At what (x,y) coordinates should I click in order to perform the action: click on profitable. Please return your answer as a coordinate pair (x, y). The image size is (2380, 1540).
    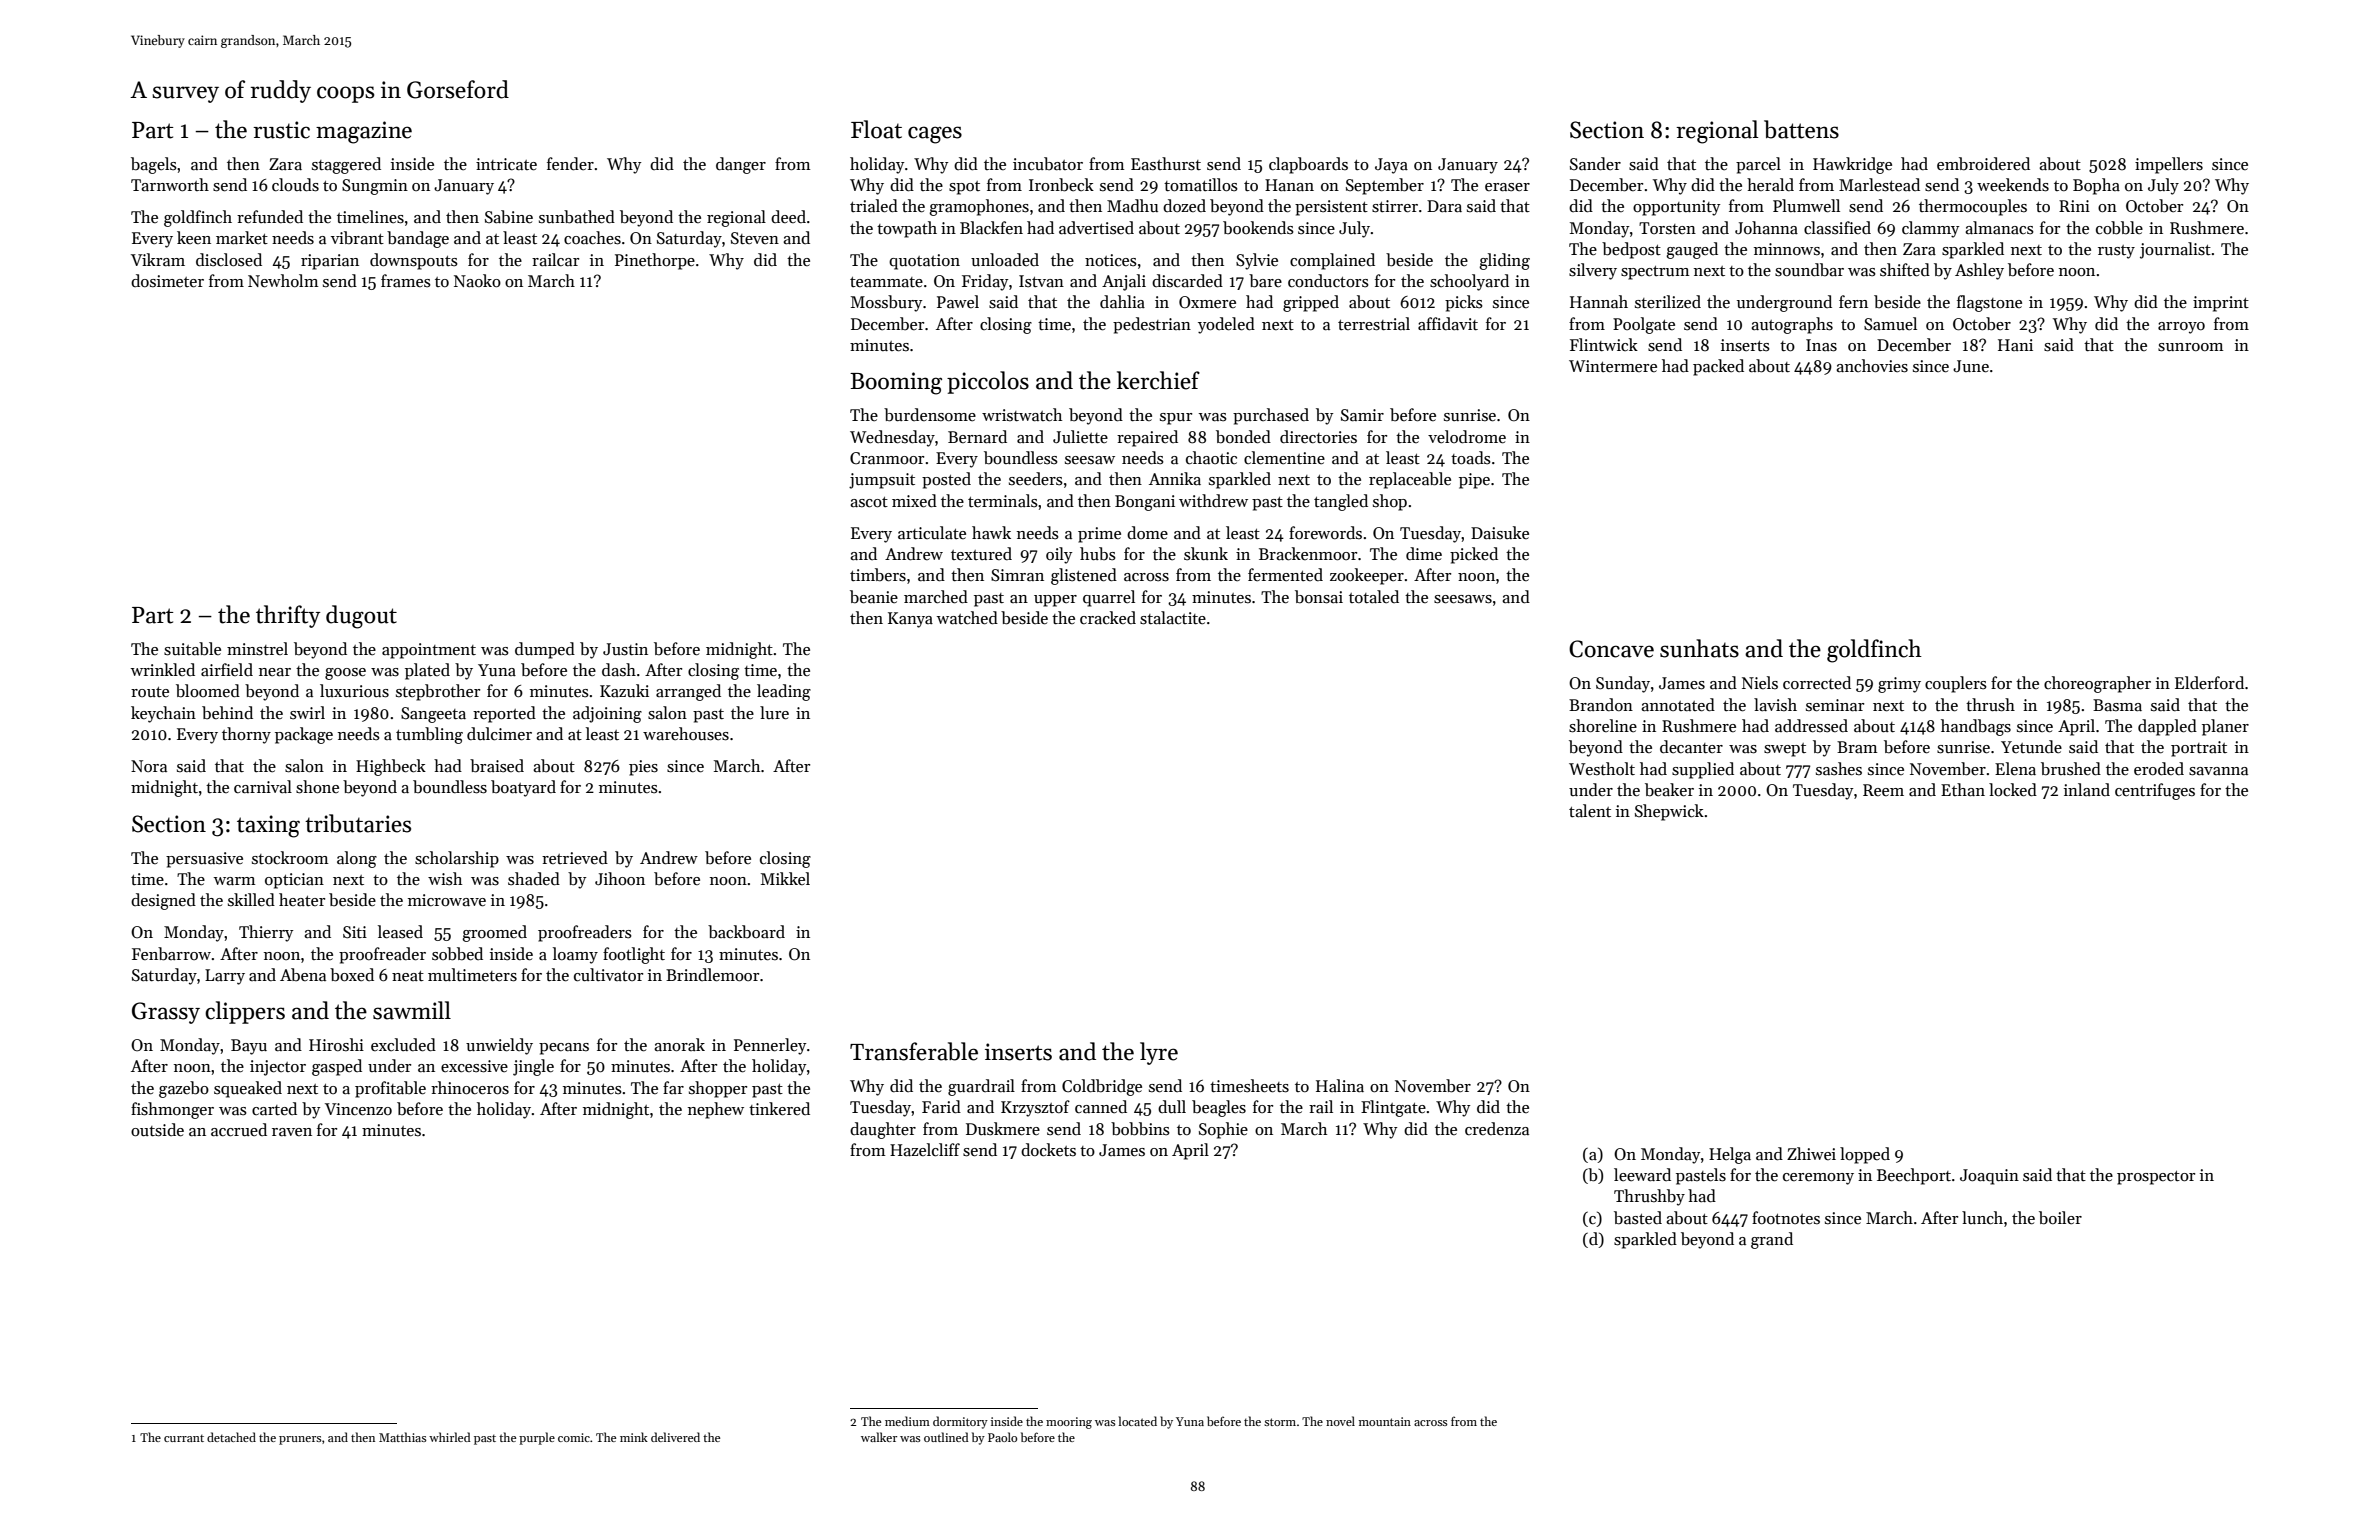
    Looking at the image, I should click on (390, 1089).
